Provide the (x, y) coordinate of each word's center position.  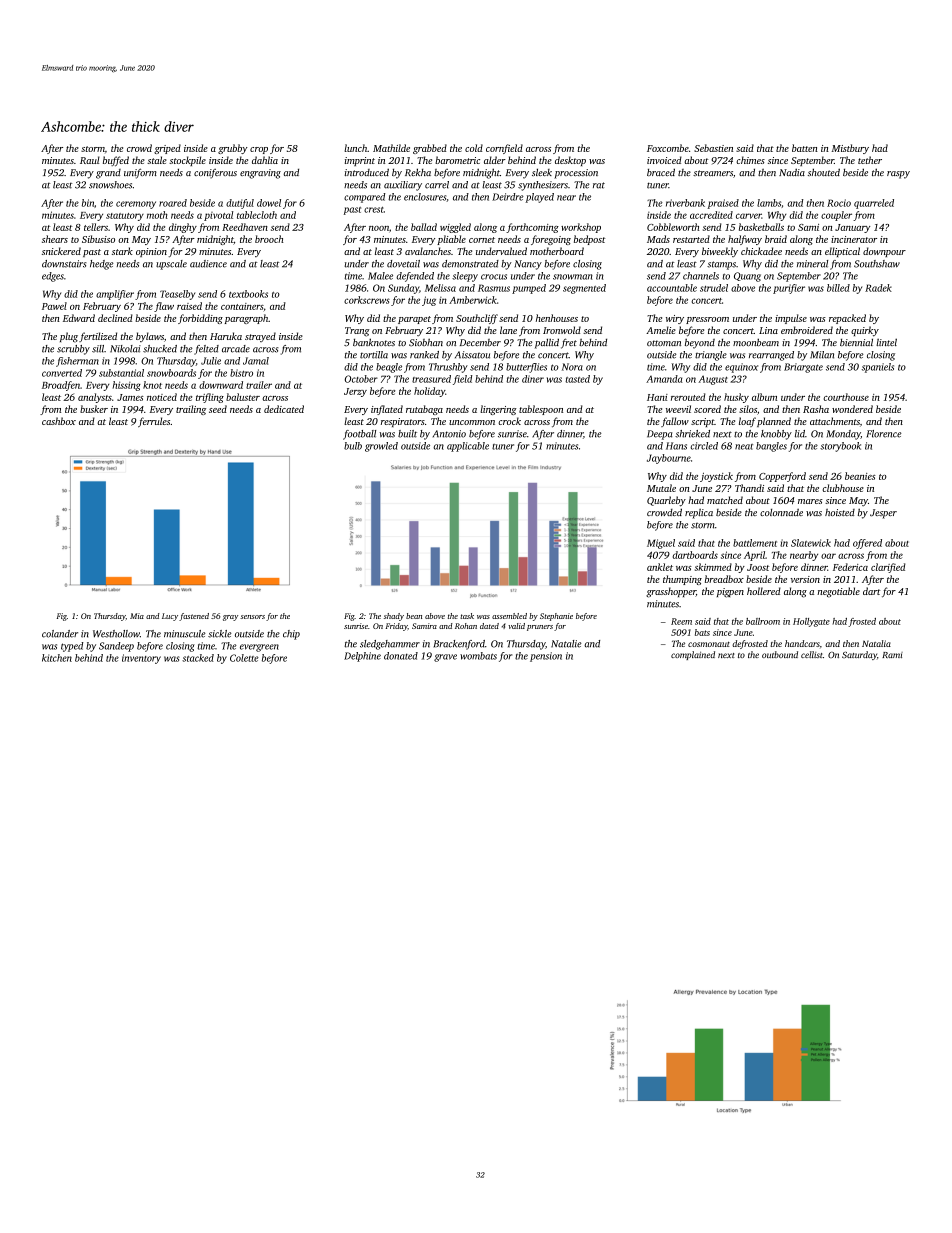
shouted (824, 172)
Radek (878, 288)
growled (381, 447)
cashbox (59, 421)
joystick (716, 477)
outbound (780, 654)
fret (569, 343)
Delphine (362, 657)
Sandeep (116, 647)
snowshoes (110, 185)
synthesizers (543, 186)
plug (69, 337)
